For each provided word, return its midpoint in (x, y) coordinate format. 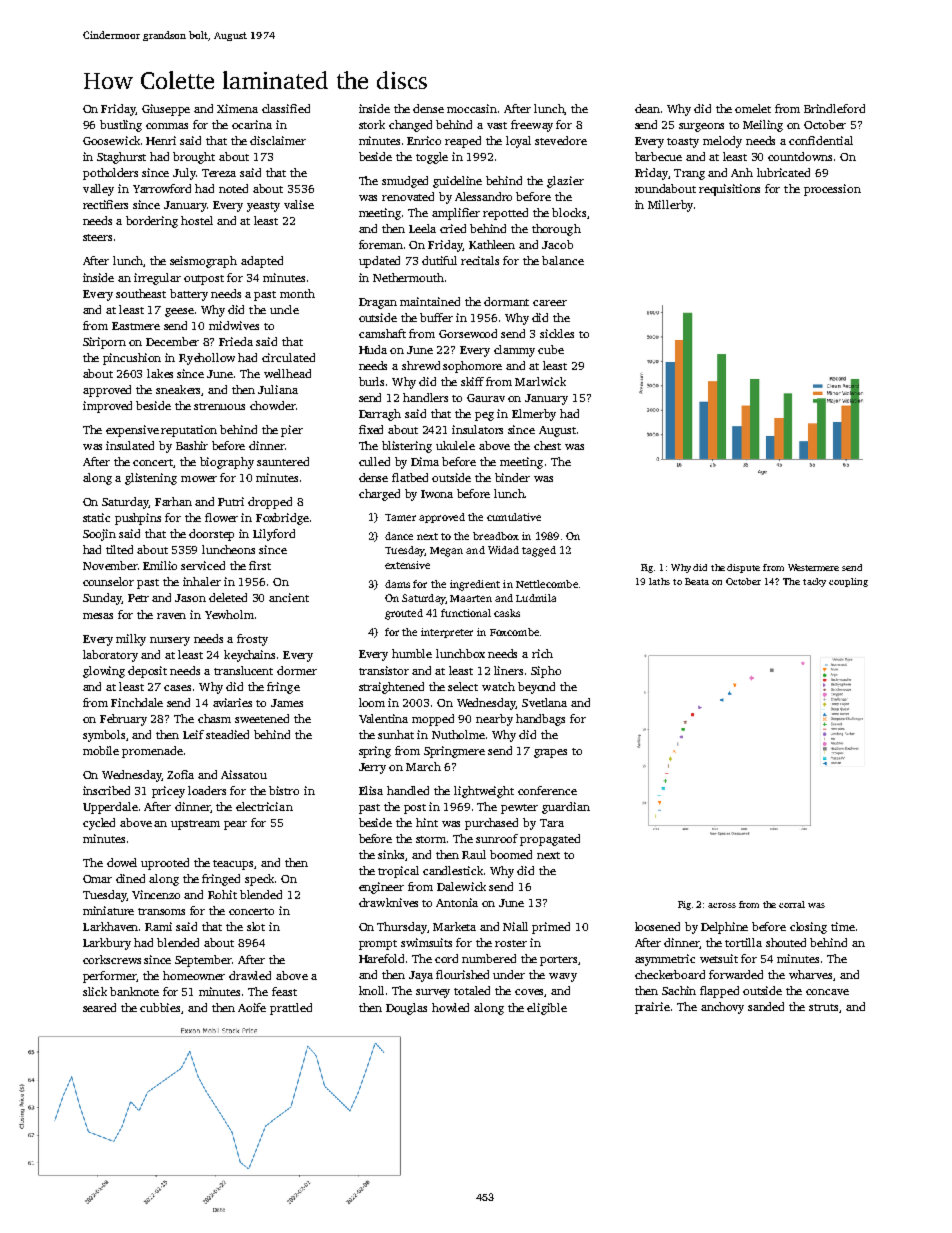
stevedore (561, 140)
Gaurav (486, 398)
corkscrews (112, 959)
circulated (288, 357)
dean (647, 108)
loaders (207, 790)
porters (558, 961)
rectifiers (105, 204)
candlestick (453, 870)
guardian (566, 808)
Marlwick (540, 381)
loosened (657, 926)
